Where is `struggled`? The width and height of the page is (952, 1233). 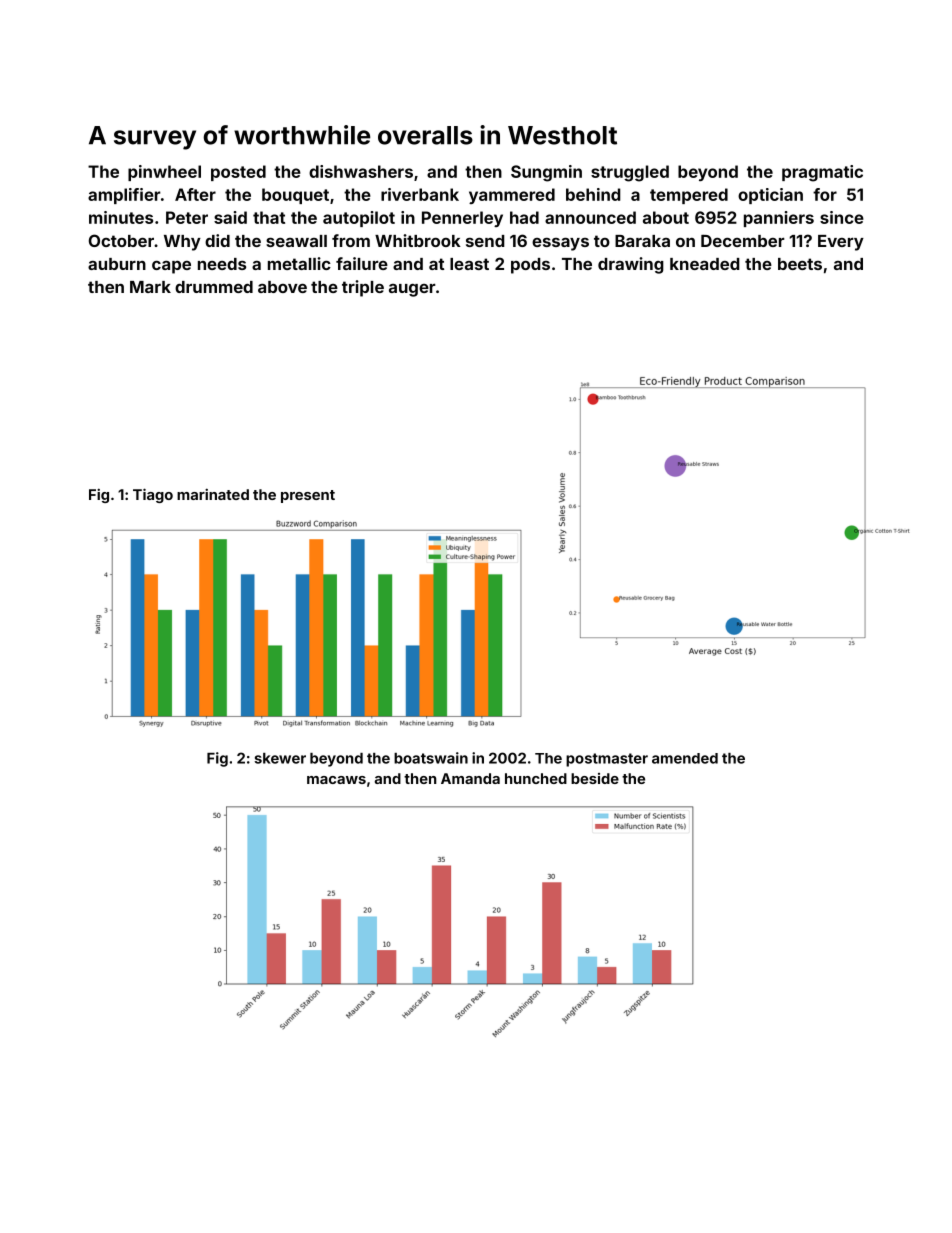 struggled is located at coordinates (630, 173).
